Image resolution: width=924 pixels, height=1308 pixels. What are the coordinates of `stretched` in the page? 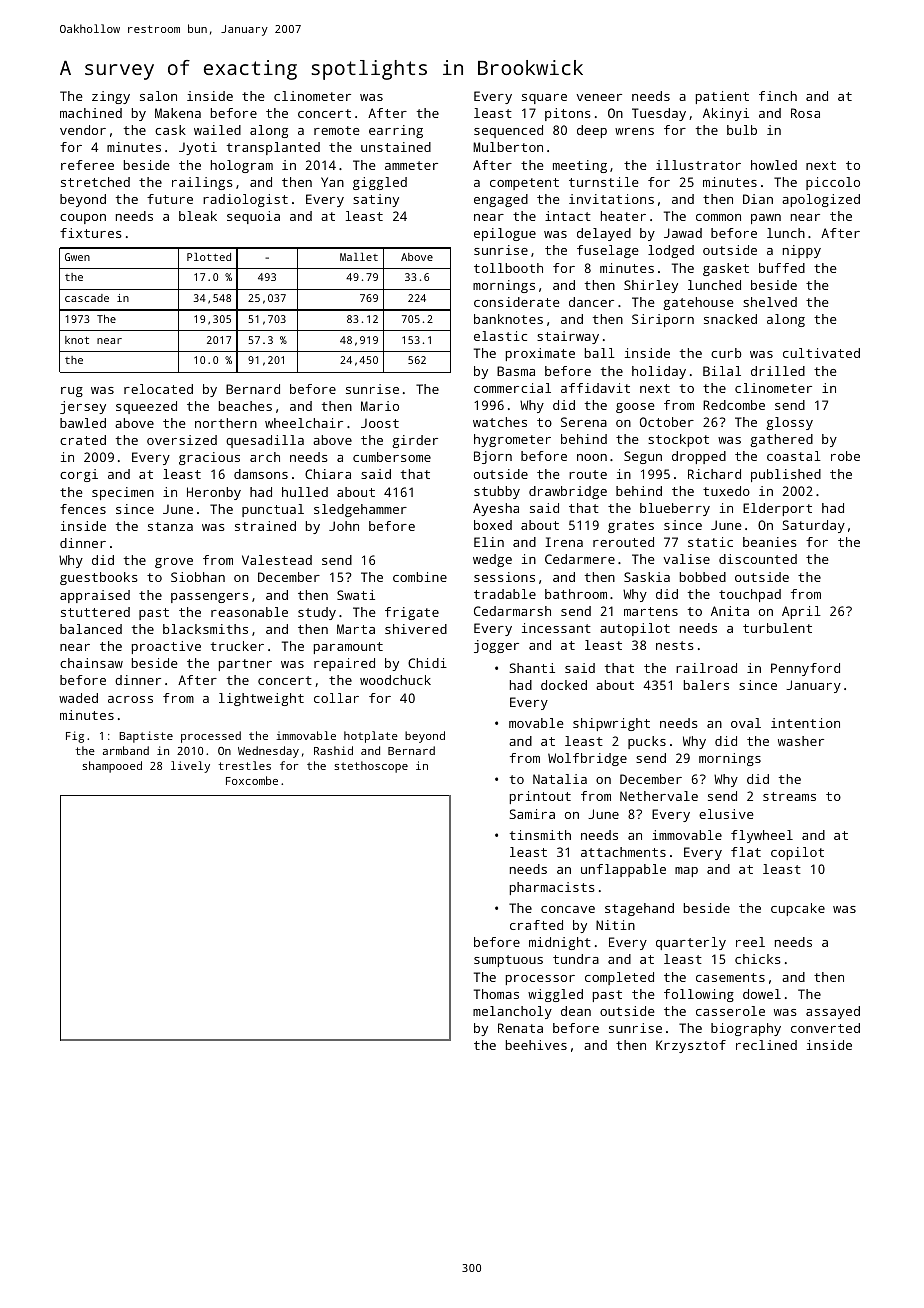 It's located at (95, 182).
